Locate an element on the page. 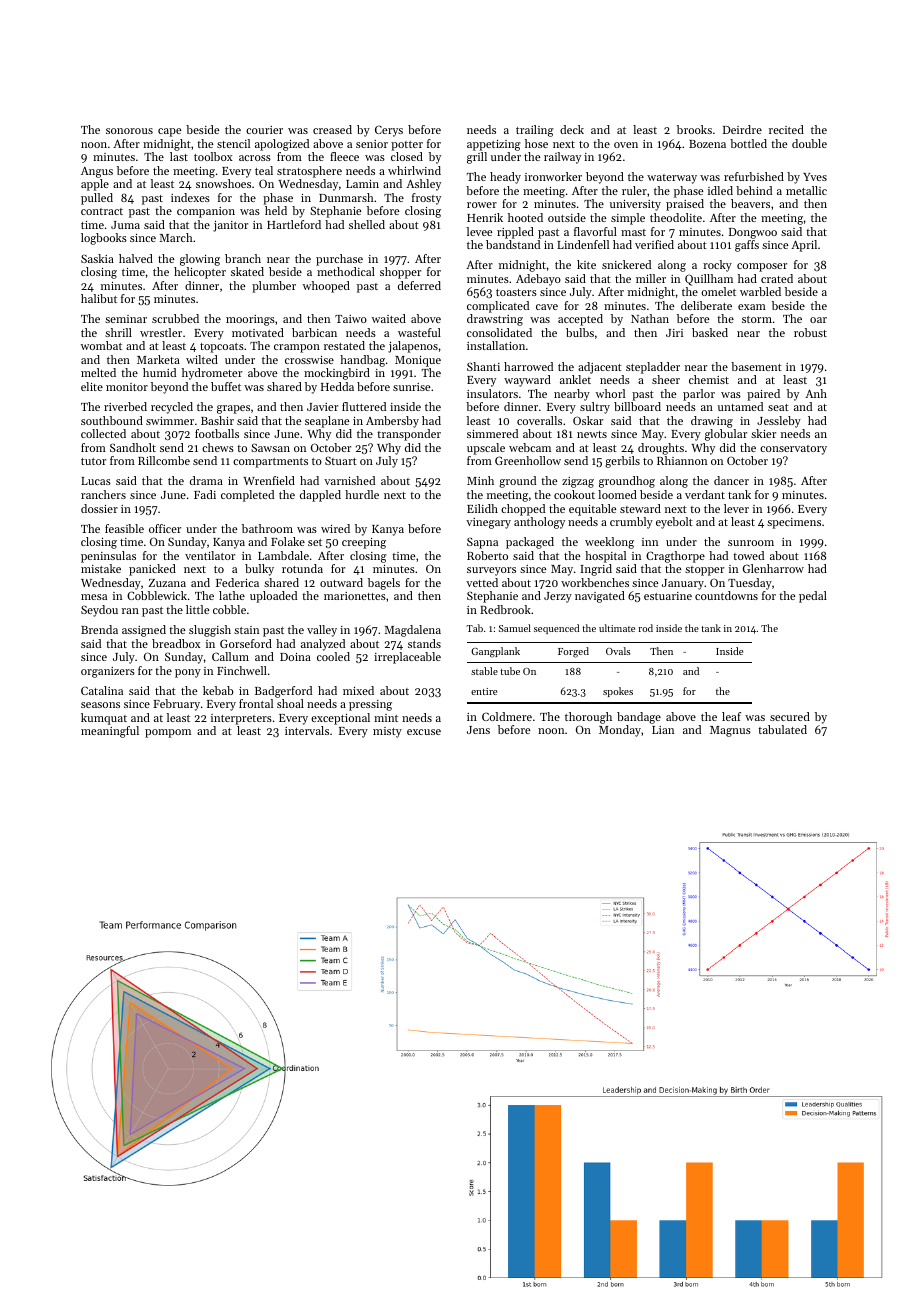 The width and height of the document is (908, 1316). insulators is located at coordinates (492, 393).
